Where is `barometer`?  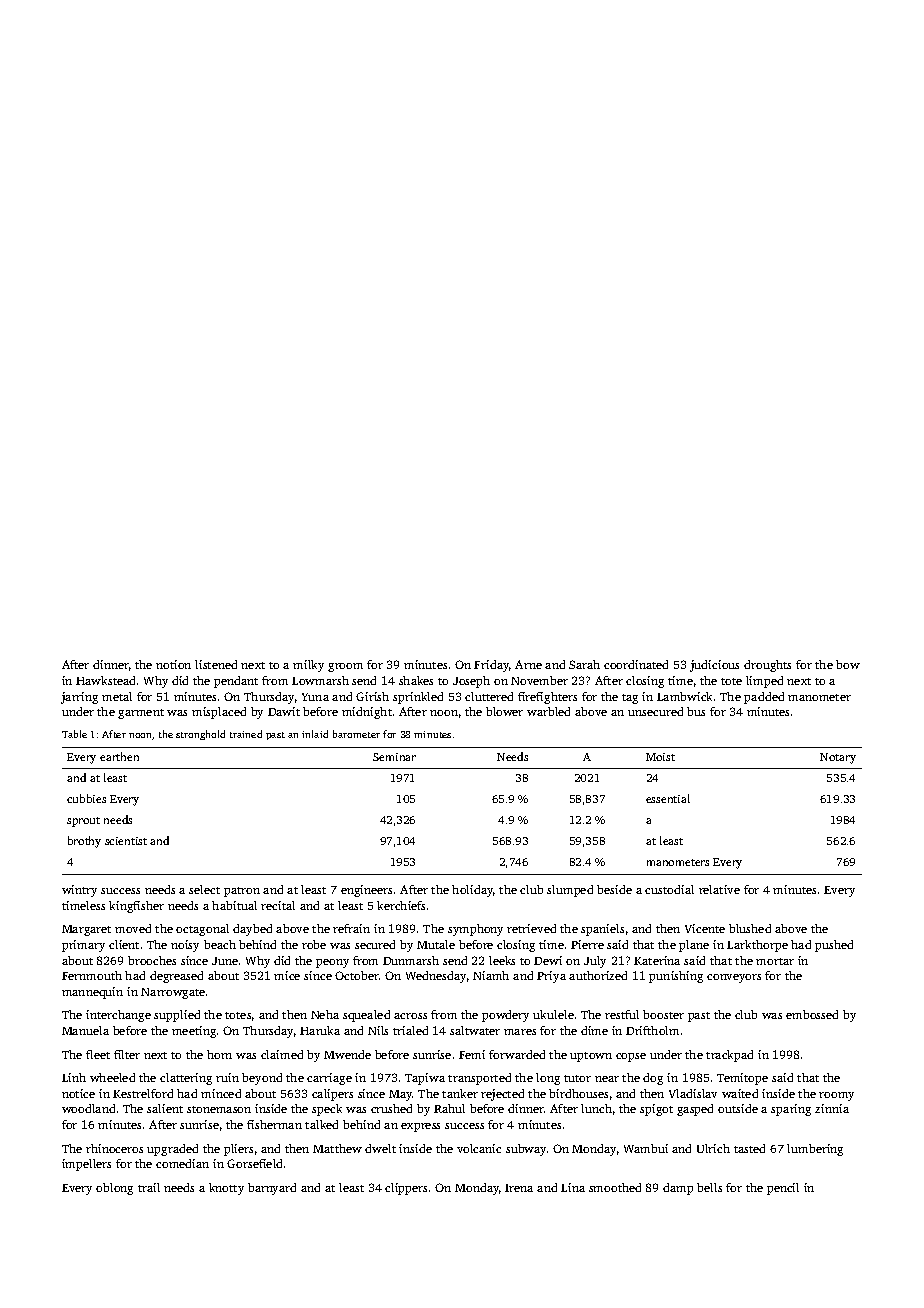 barometer is located at coordinates (356, 734).
